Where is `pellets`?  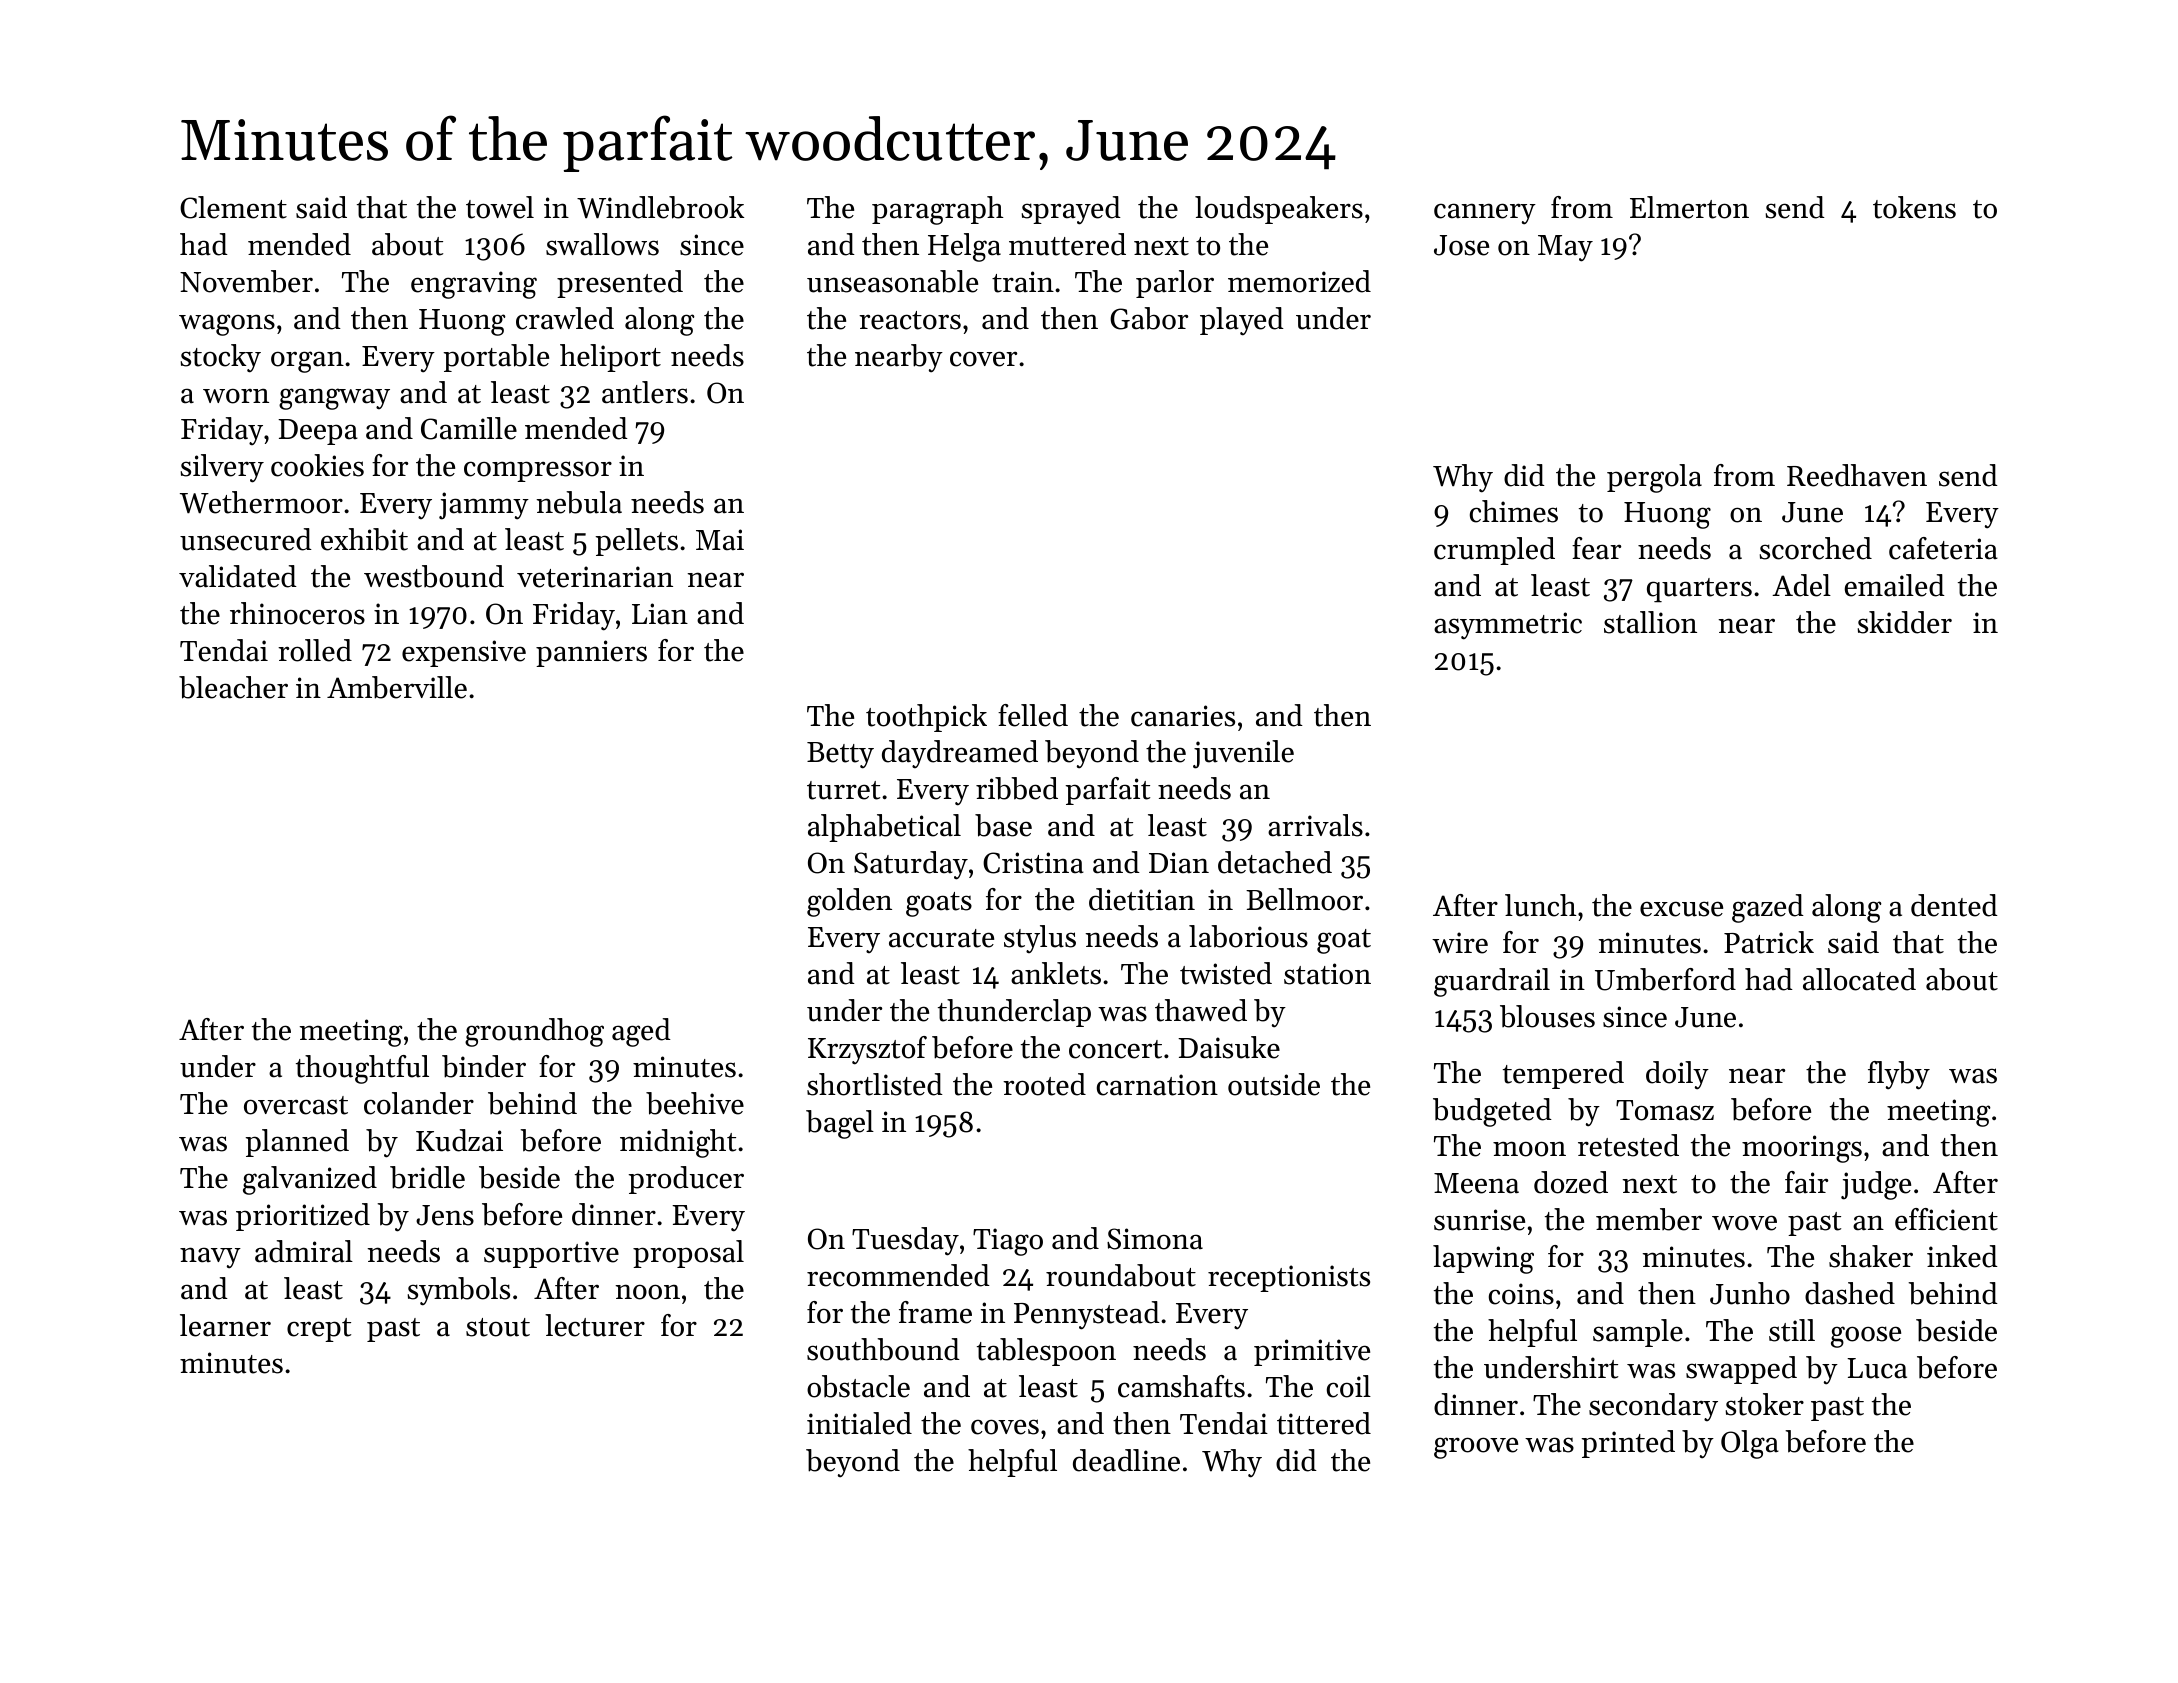 pellets is located at coordinates (637, 542).
